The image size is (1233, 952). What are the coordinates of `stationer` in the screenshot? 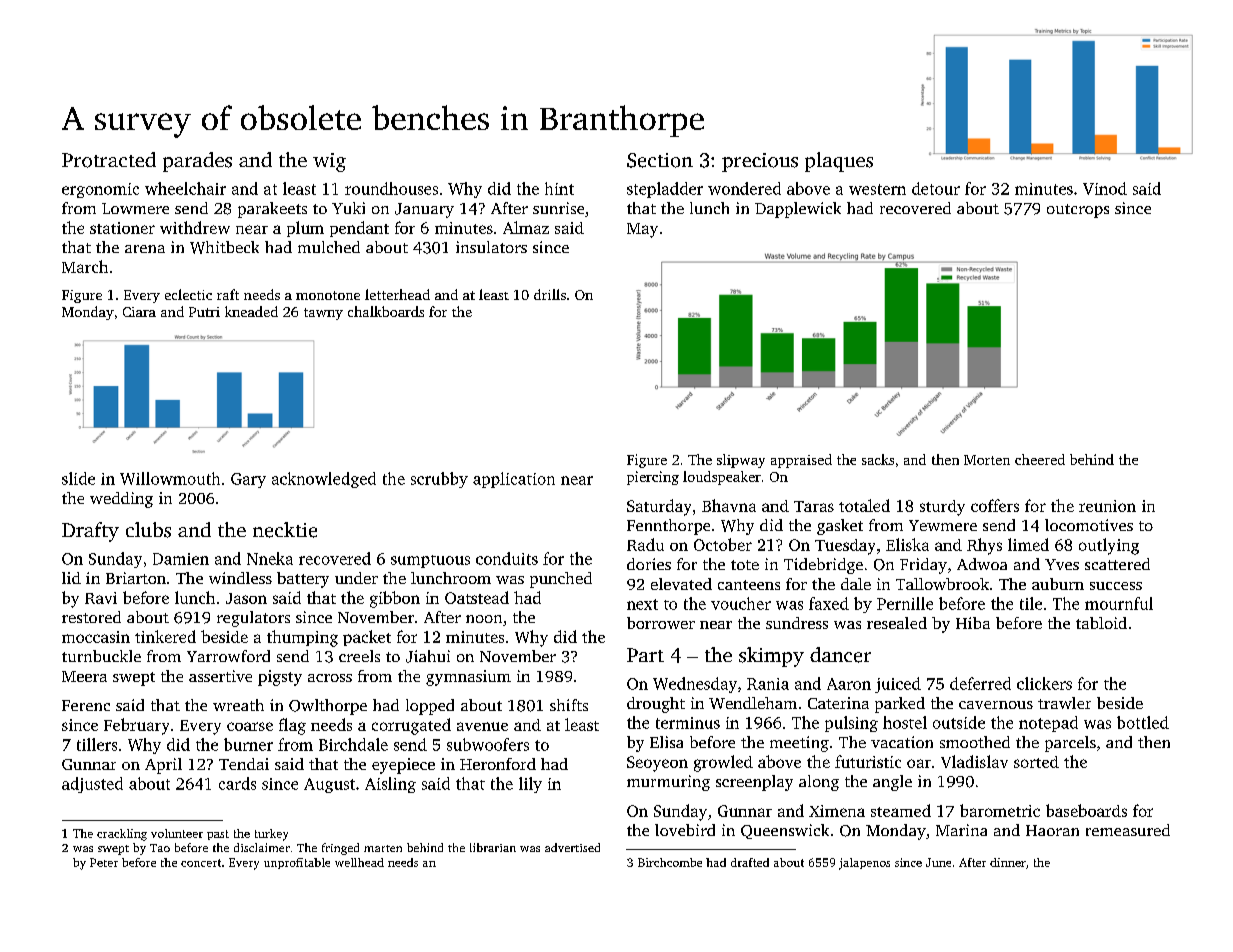 It's located at (122, 228).
